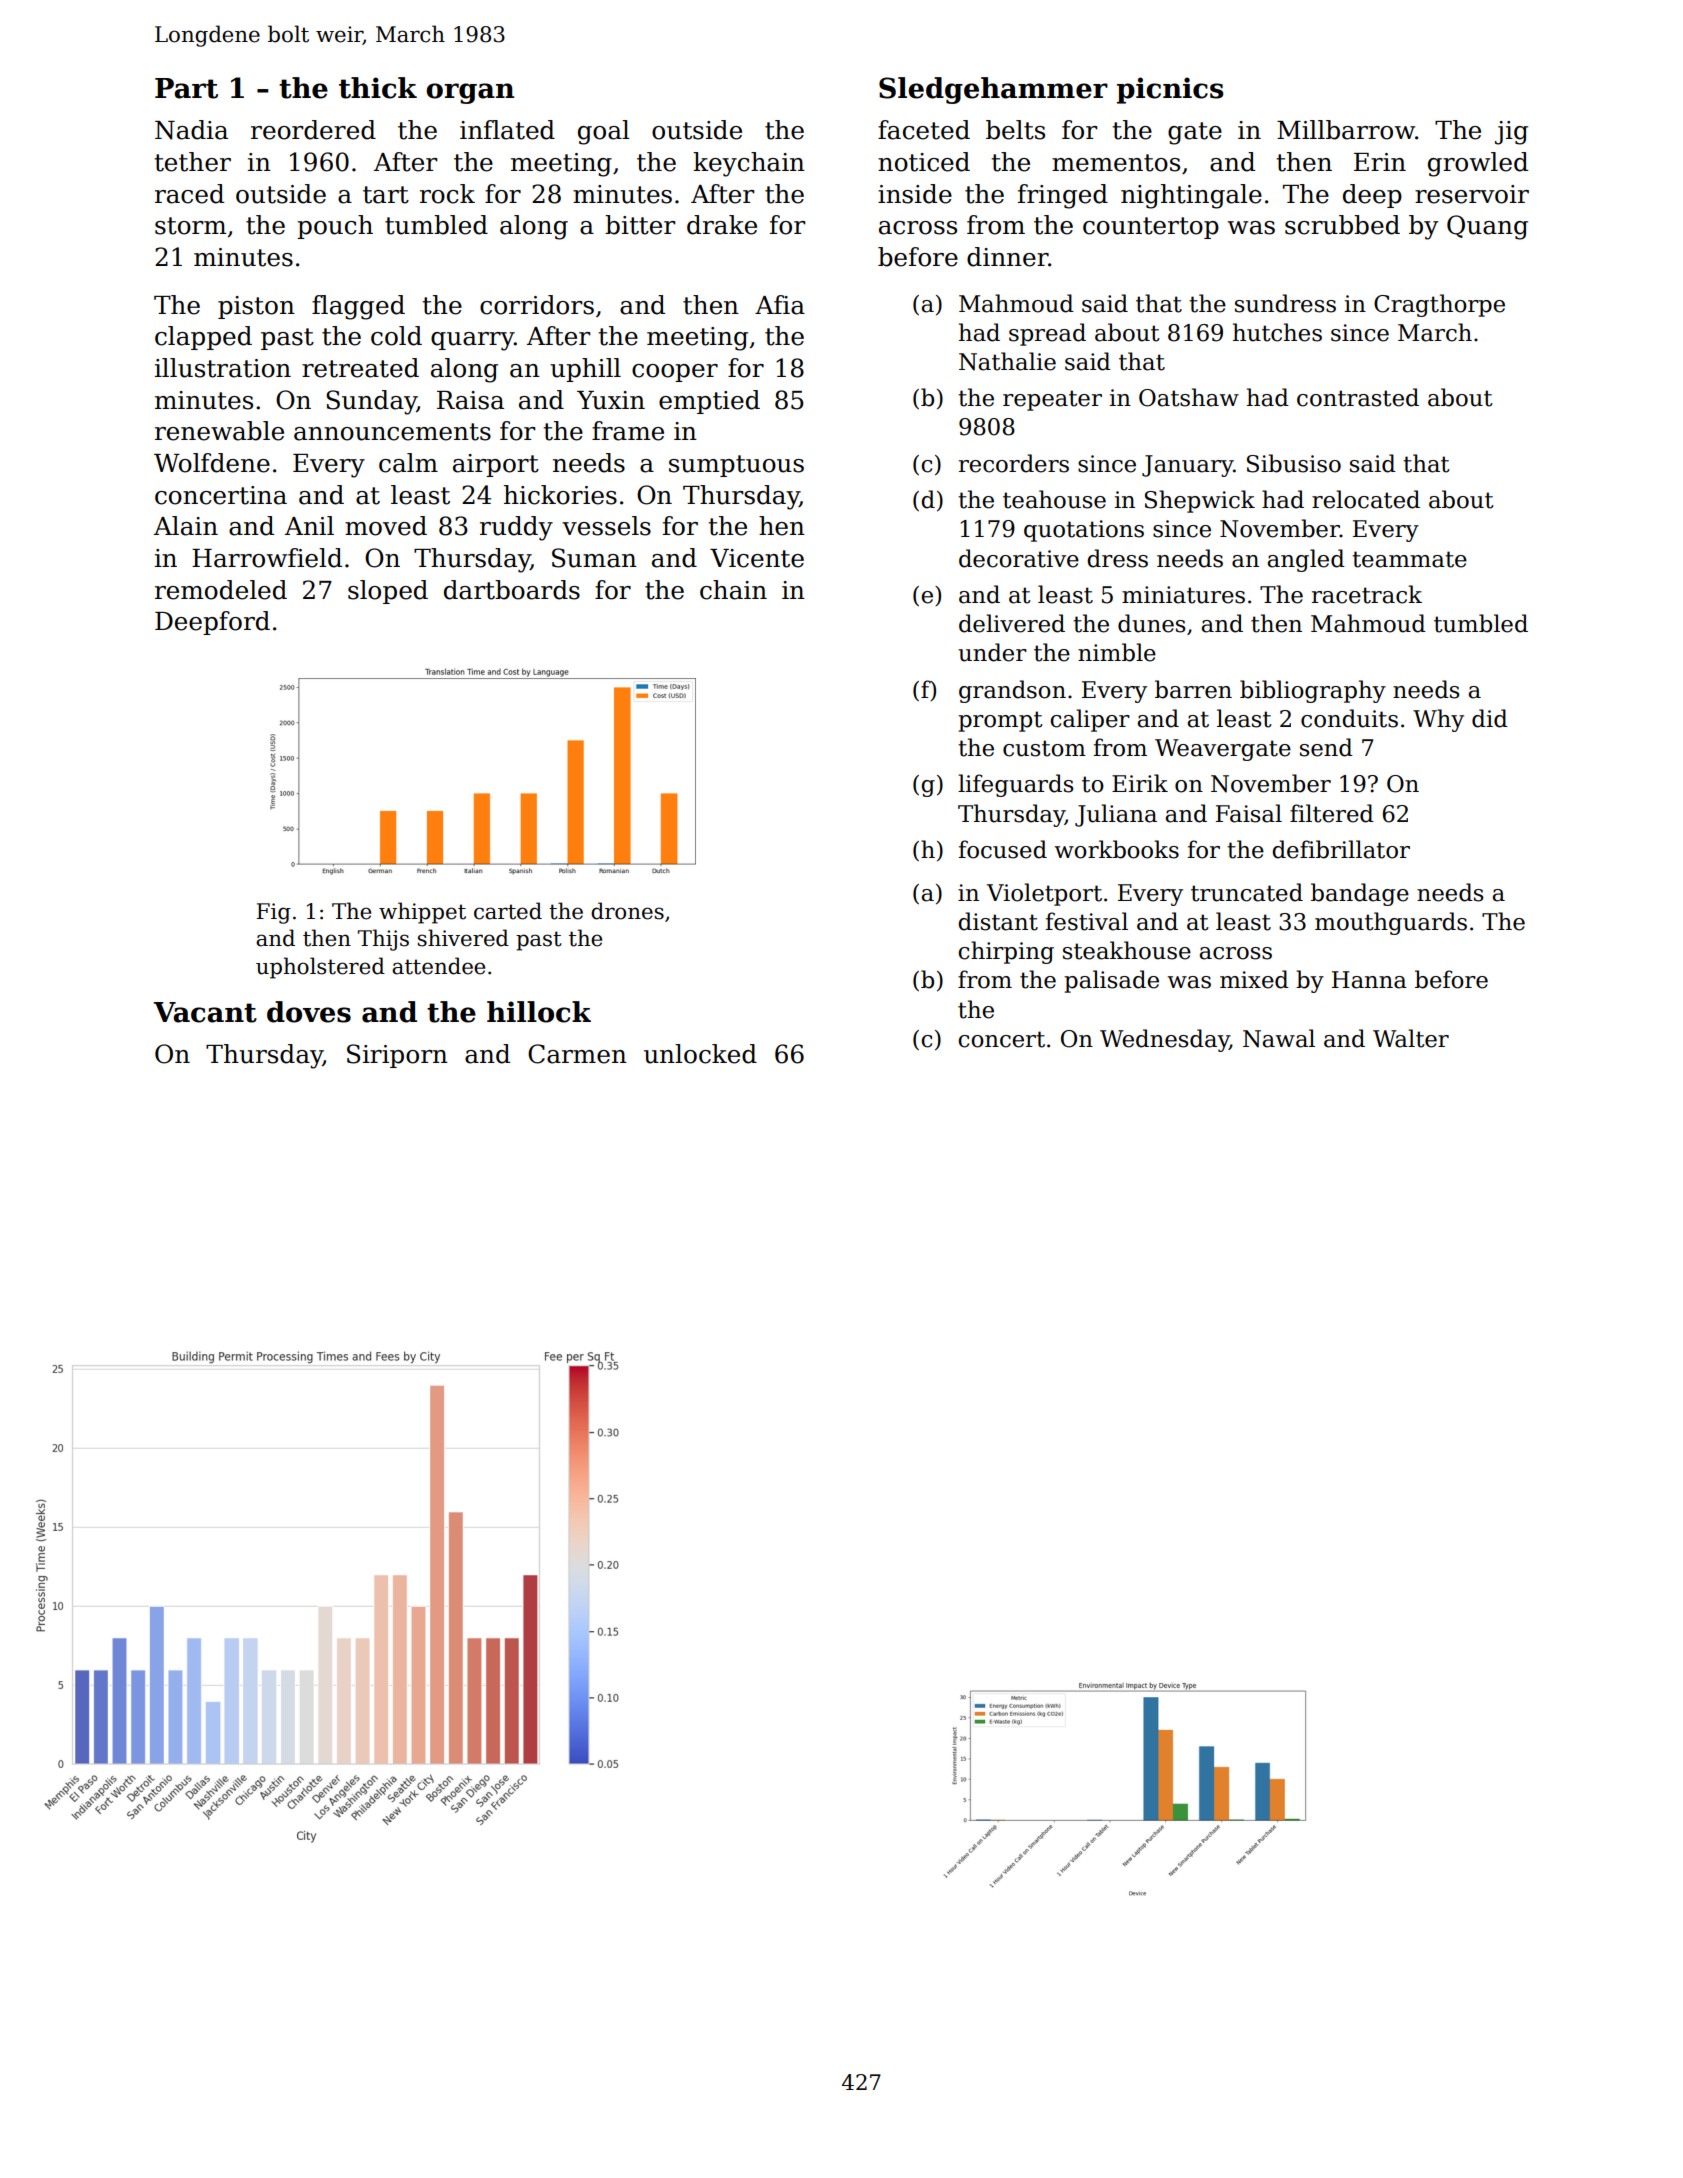  What do you see at coordinates (640, 225) in the page?
I see `bitter` at bounding box center [640, 225].
